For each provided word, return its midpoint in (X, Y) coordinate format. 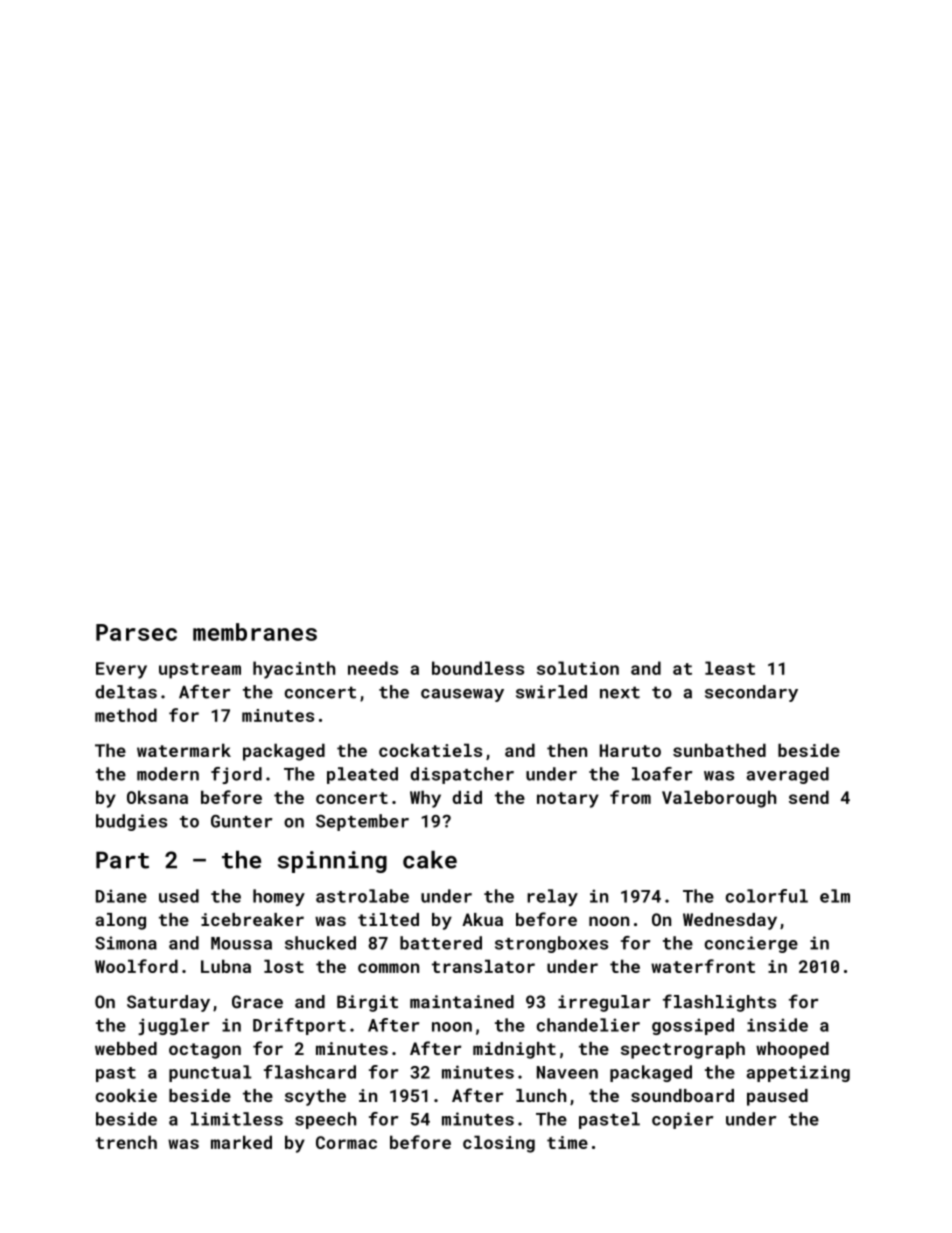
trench (126, 1142)
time (567, 1142)
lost (284, 966)
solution (578, 668)
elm (835, 896)
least (730, 668)
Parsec (136, 632)
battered (441, 943)
